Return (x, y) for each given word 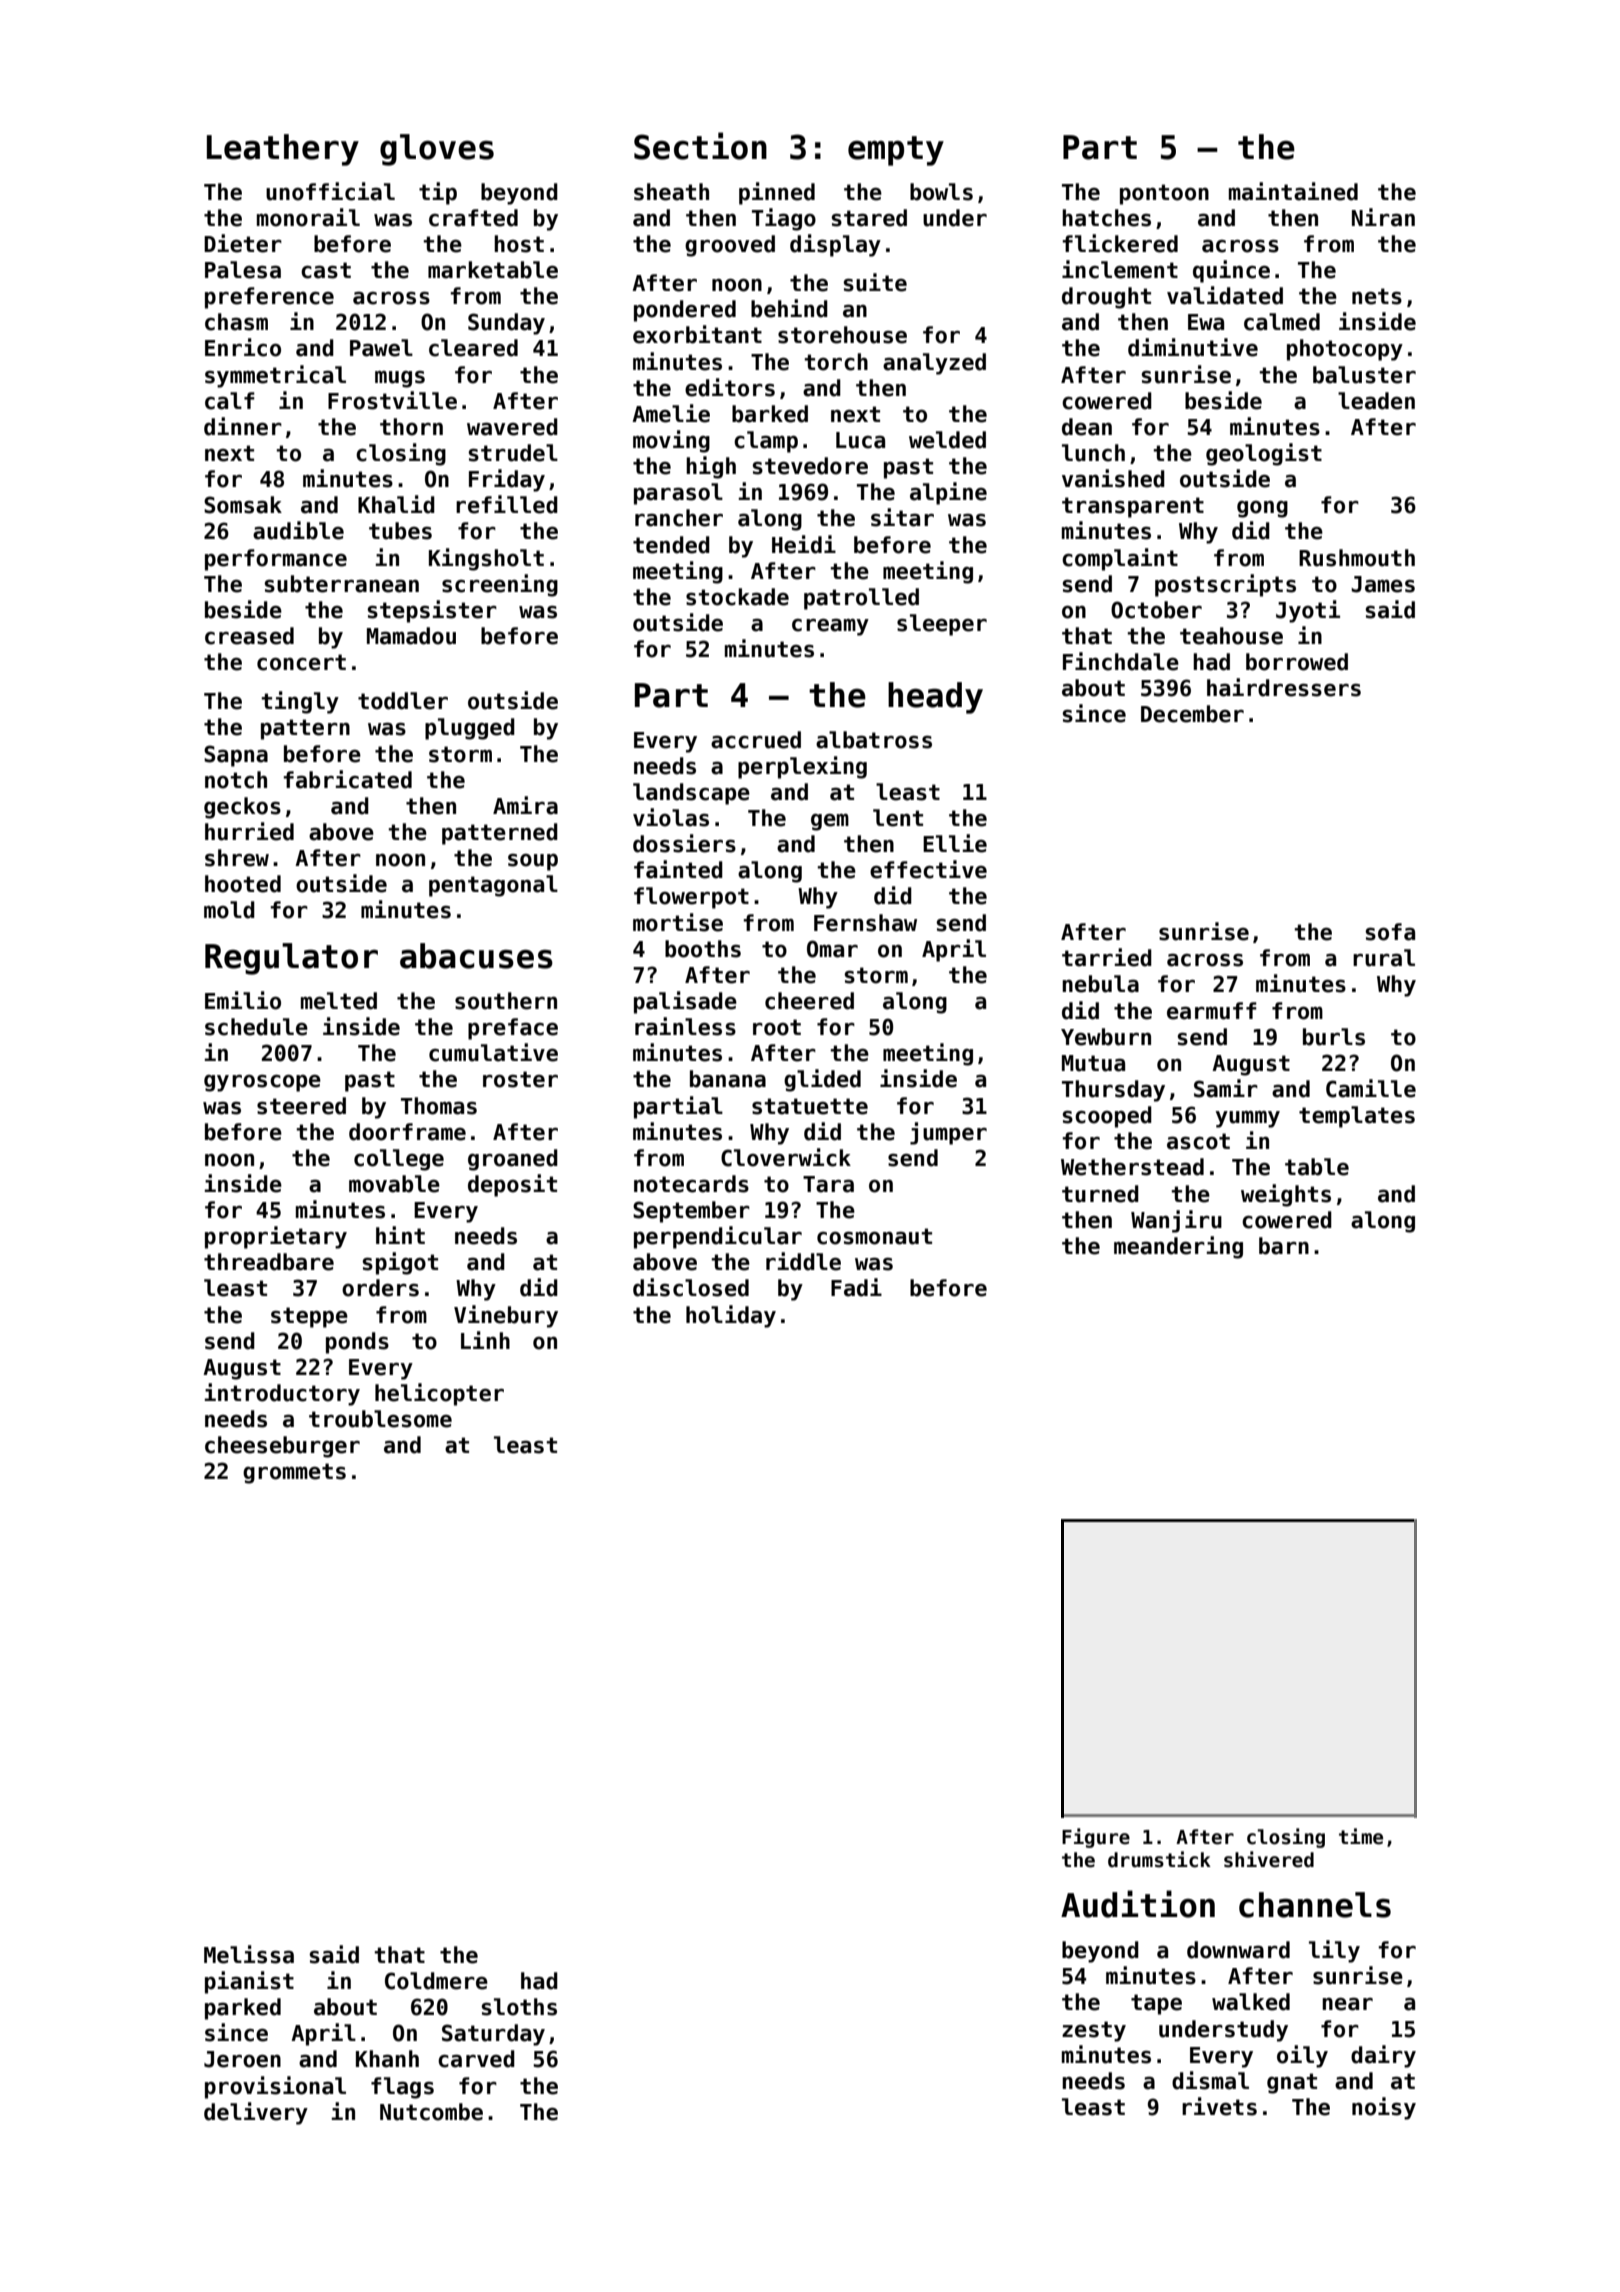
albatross (874, 740)
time (1361, 1836)
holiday (731, 1316)
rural (1384, 958)
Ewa (1206, 322)
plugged (470, 729)
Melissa (249, 1954)
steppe (309, 1317)
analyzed (934, 364)
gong (1262, 509)
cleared (473, 348)
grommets (294, 1473)
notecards (691, 1184)
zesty (1094, 2031)
